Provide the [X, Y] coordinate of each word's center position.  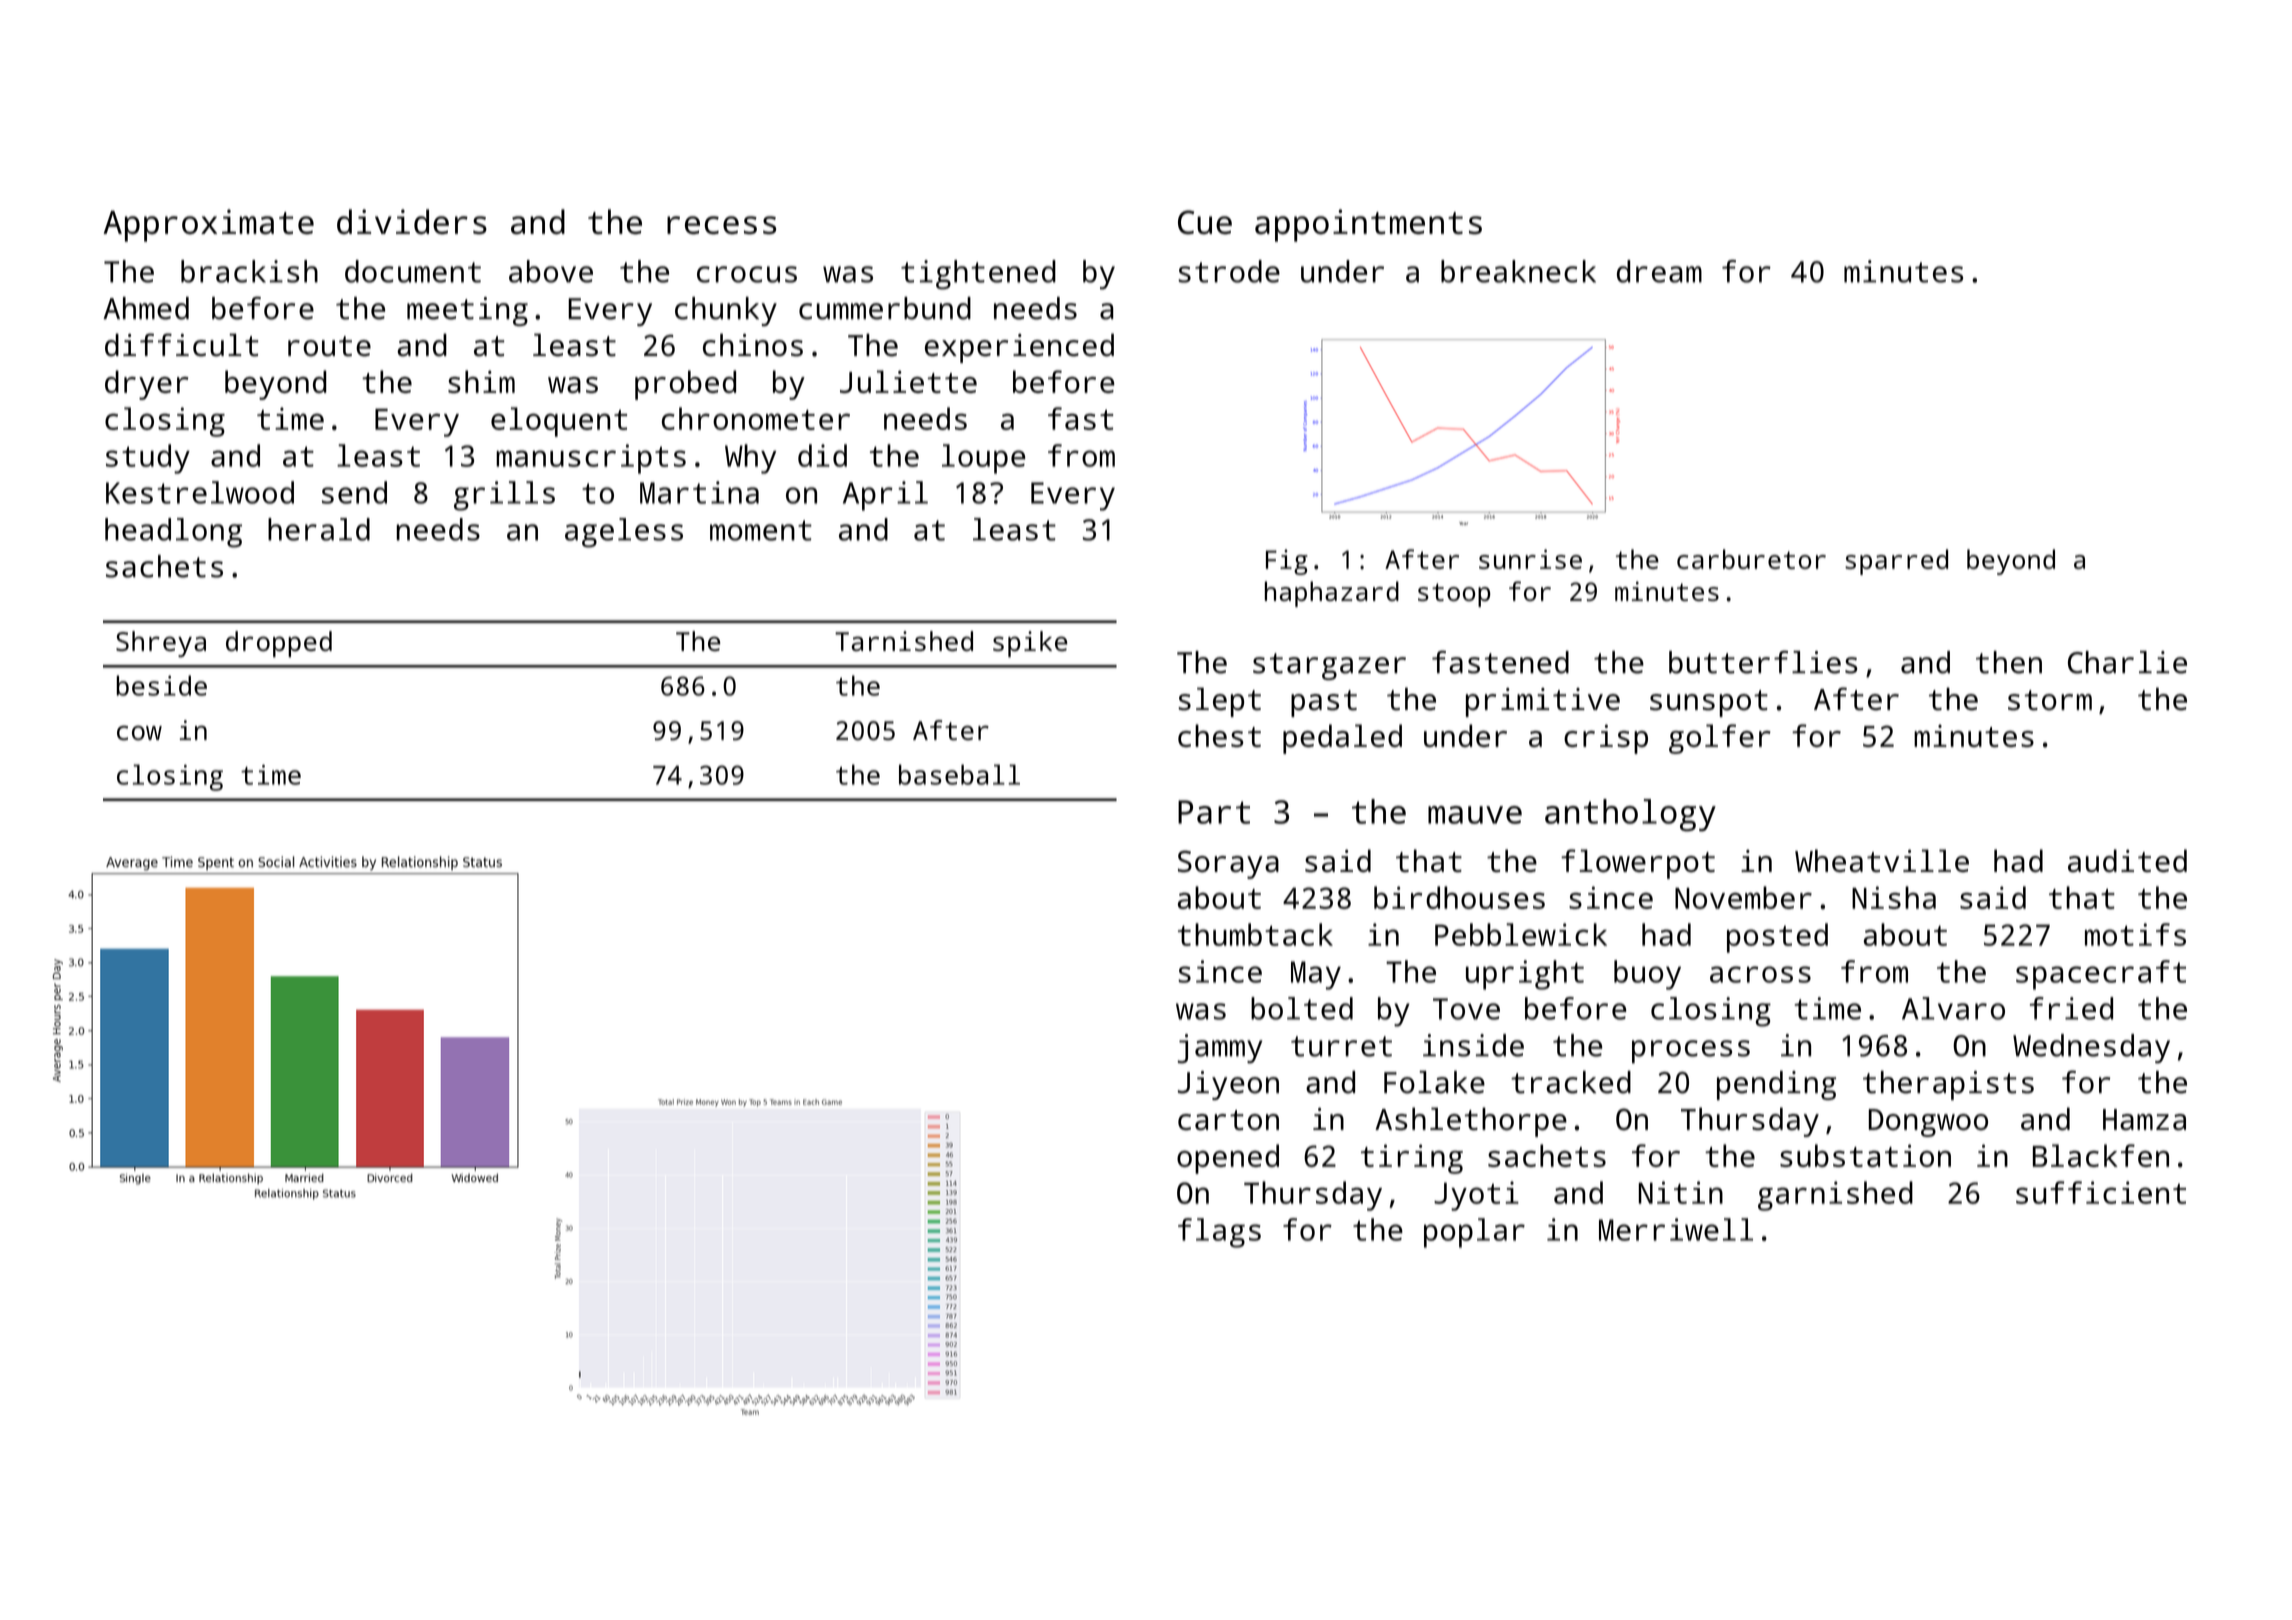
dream [1659, 271]
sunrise [1530, 559]
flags [1219, 1233]
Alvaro [1953, 1008]
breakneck [1518, 271]
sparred [1896, 562]
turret [1341, 1046]
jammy [1220, 1049]
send [354, 492]
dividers [412, 221]
